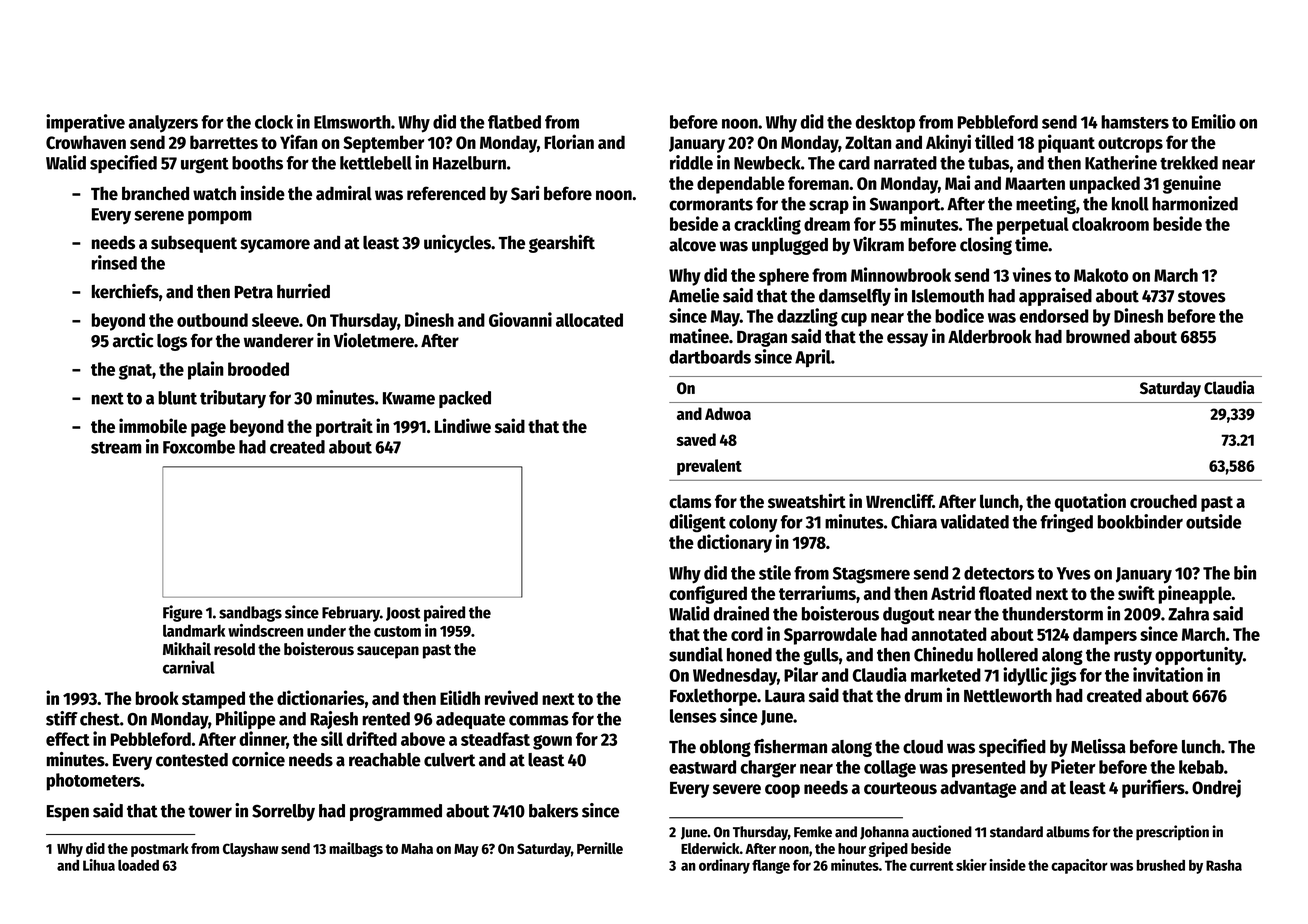 This page has height=924, width=1308. What do you see at coordinates (728, 413) in the page?
I see `Adwoa` at bounding box center [728, 413].
